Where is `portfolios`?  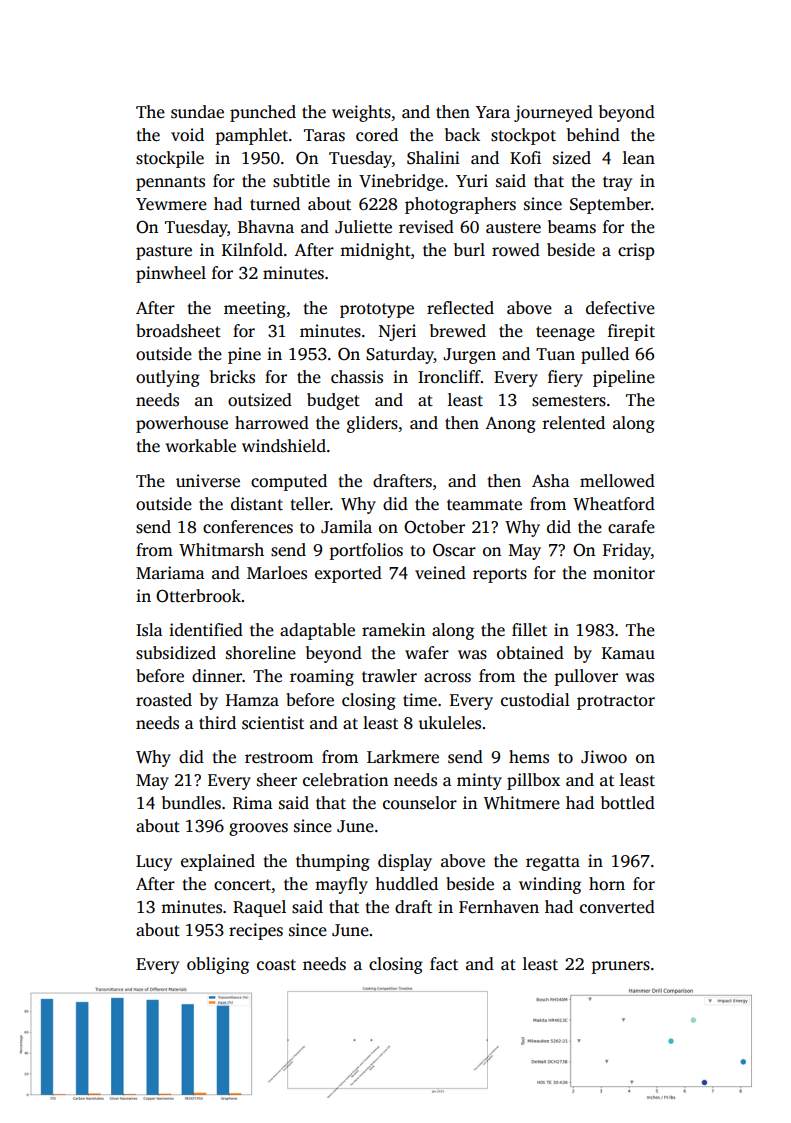 portfolios is located at coordinates (366, 551).
